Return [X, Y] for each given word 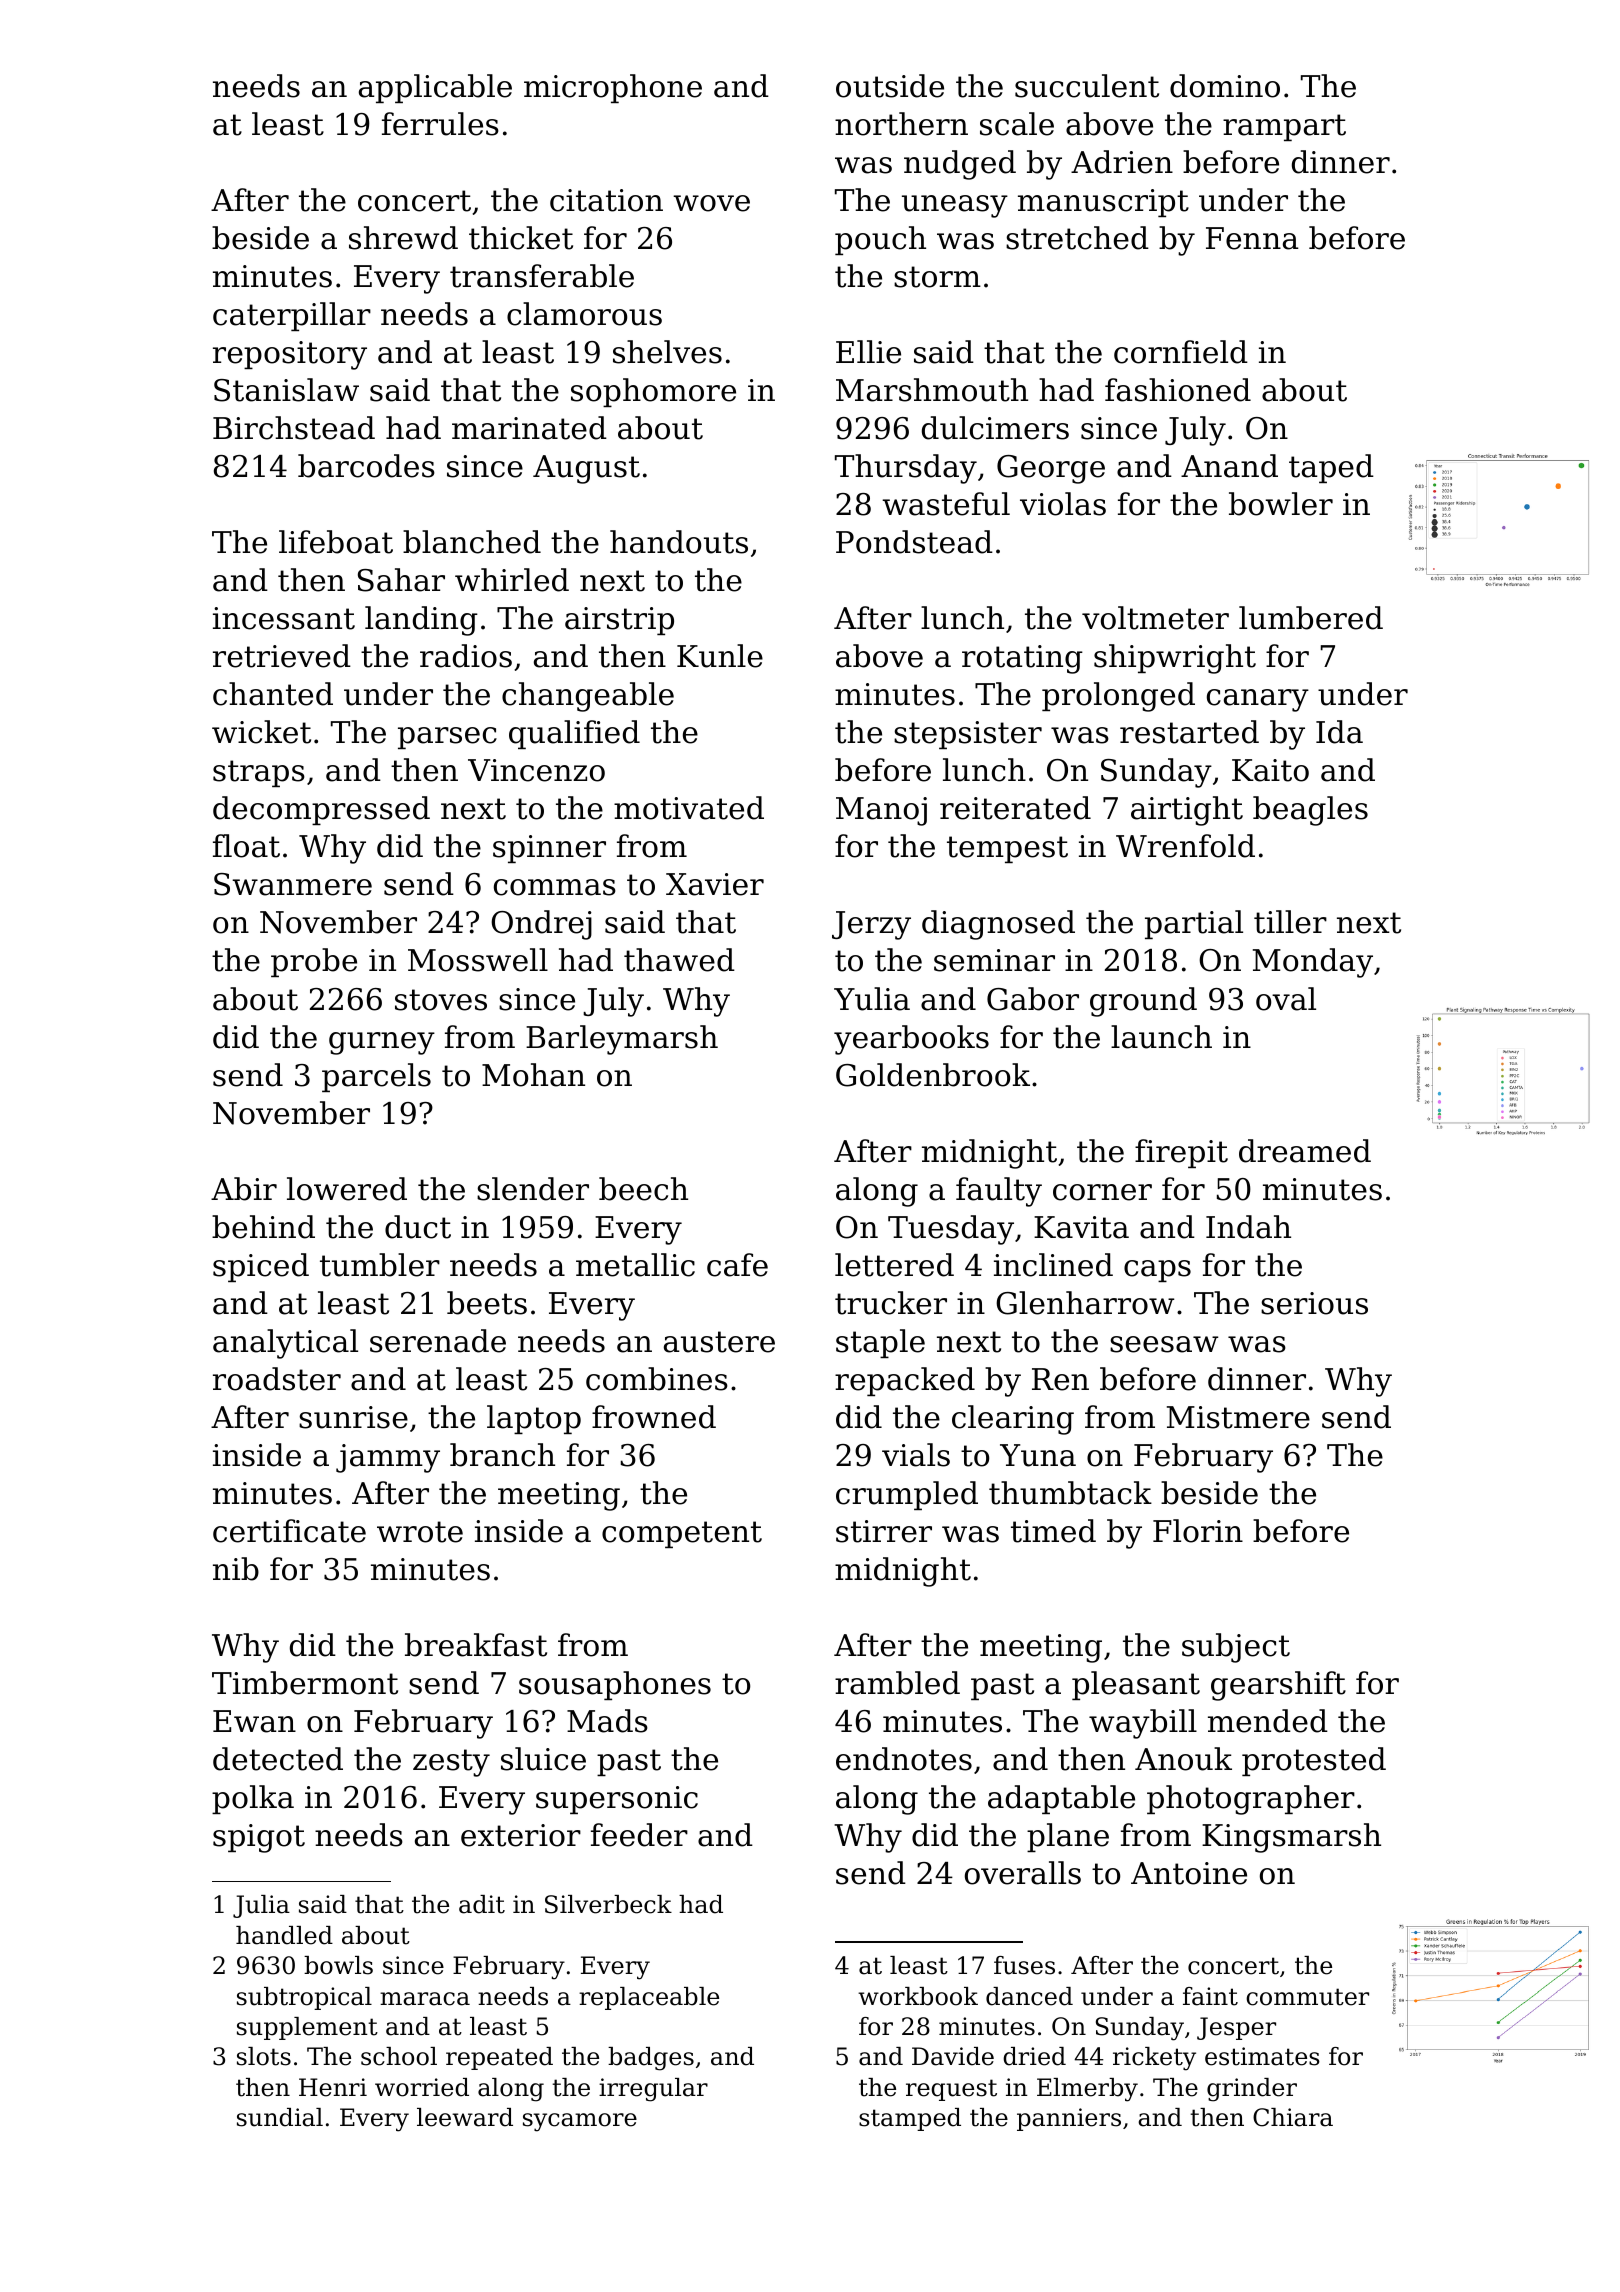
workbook [918, 1996]
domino [1225, 86]
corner [1102, 1192]
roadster [277, 1379]
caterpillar [292, 316]
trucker [891, 1303]
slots [264, 2056]
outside [890, 86]
